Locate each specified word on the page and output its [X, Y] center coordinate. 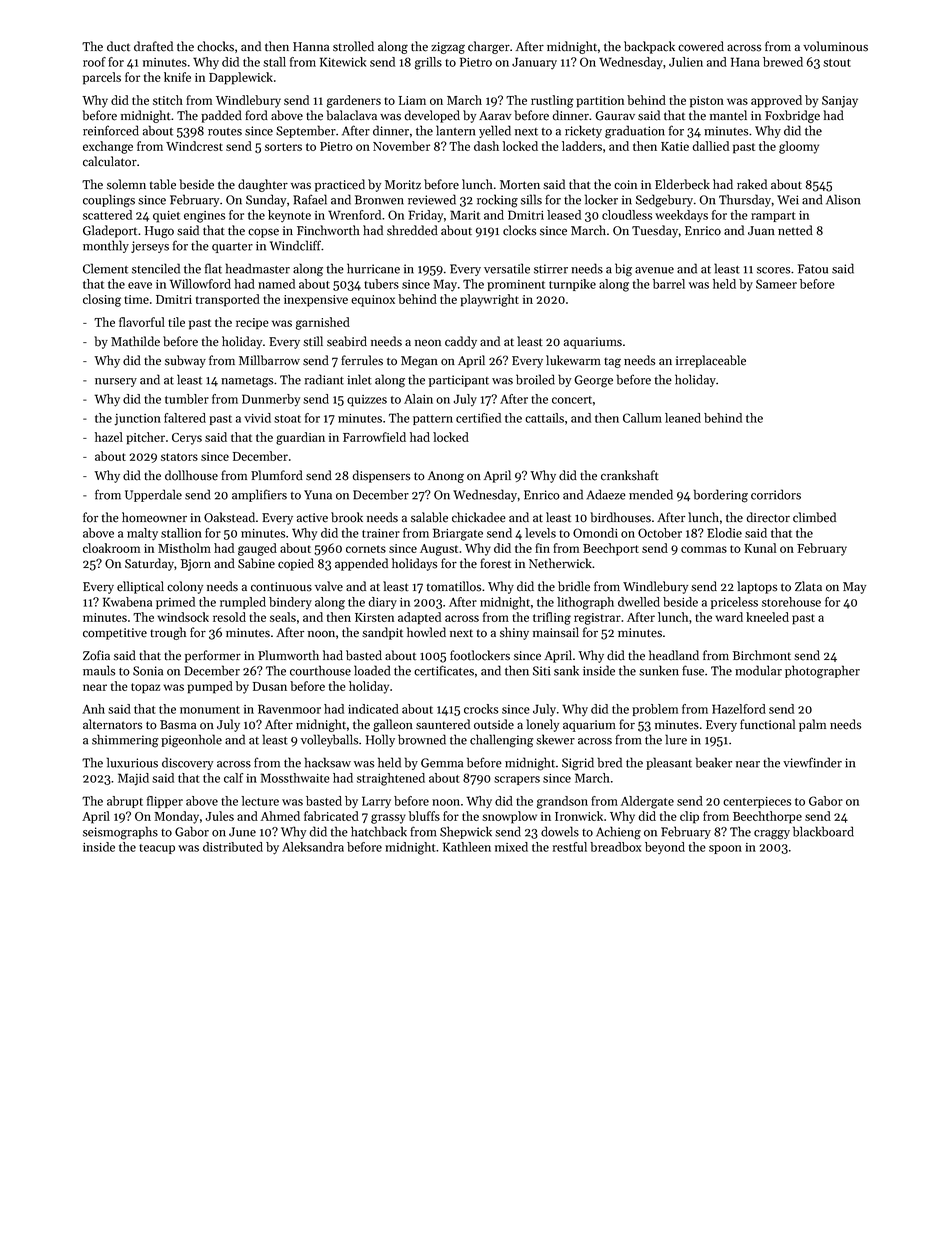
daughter [263, 185]
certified [478, 418]
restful [570, 847]
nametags [247, 382]
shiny [514, 633]
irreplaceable [711, 361]
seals [283, 617]
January [534, 63]
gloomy [799, 147]
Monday [176, 817]
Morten [520, 185]
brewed [783, 62]
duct [118, 46]
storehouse [791, 602]
